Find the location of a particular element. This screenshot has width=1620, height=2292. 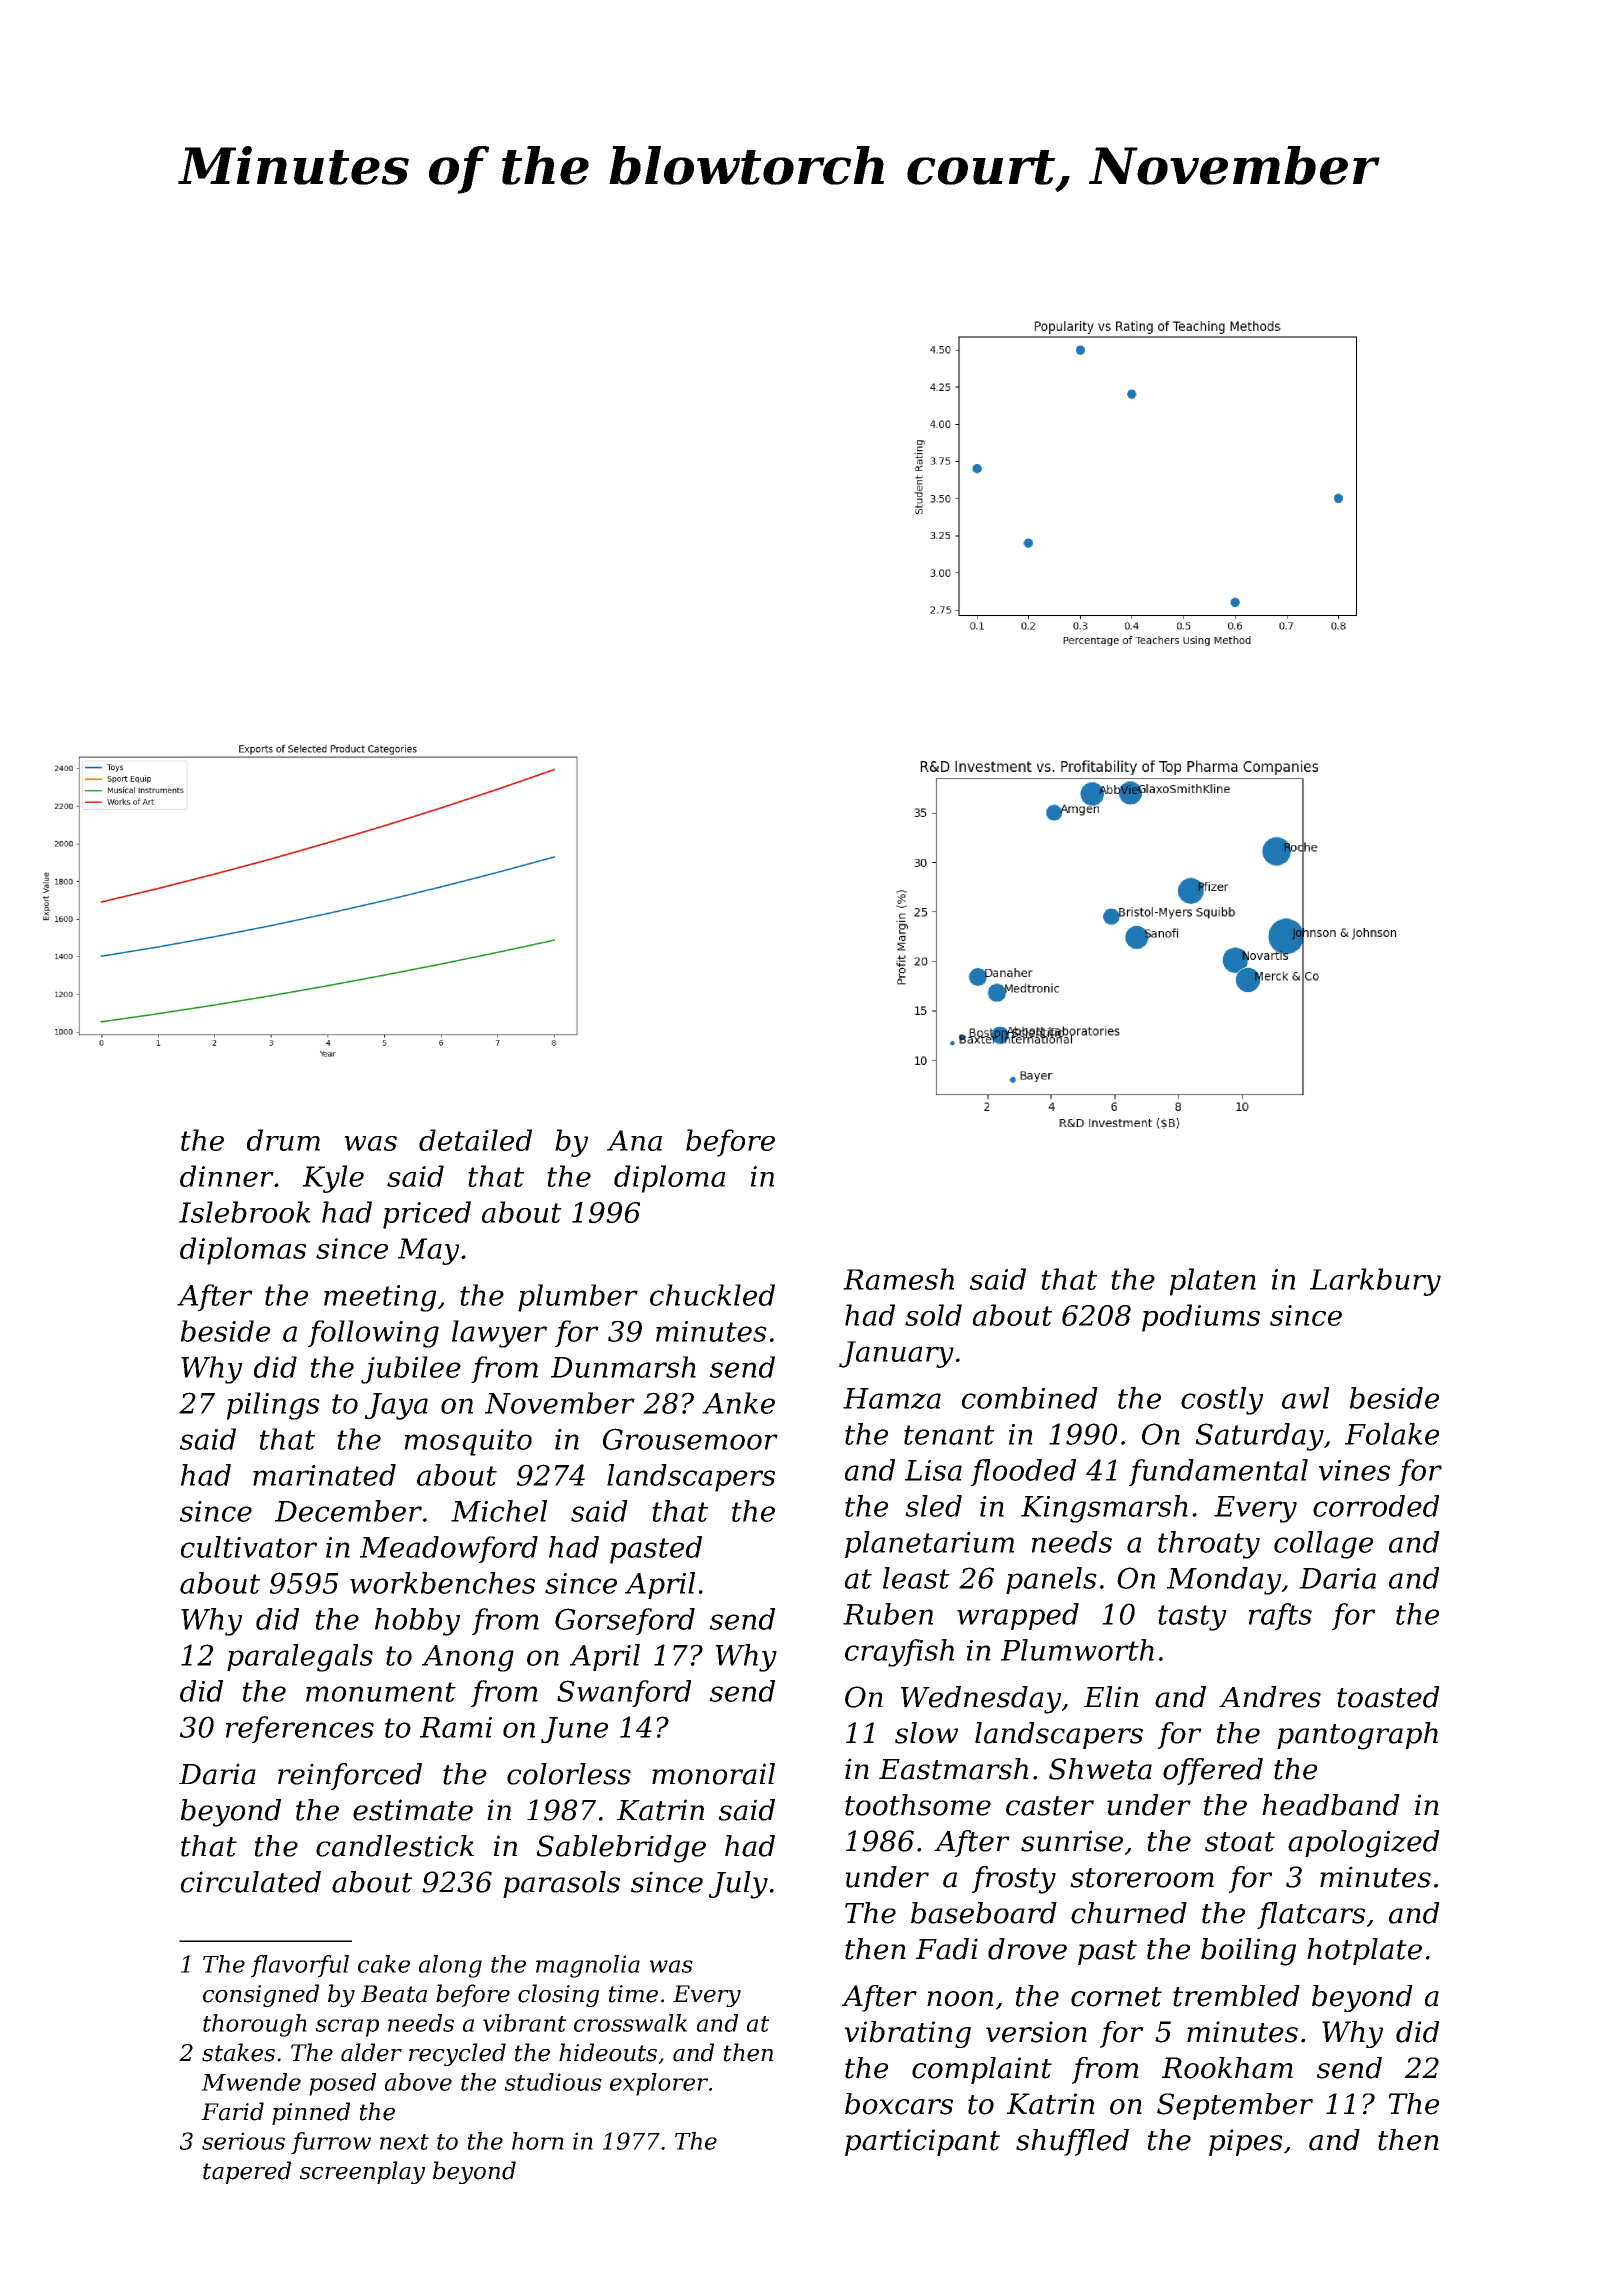

following is located at coordinates (373, 1334).
